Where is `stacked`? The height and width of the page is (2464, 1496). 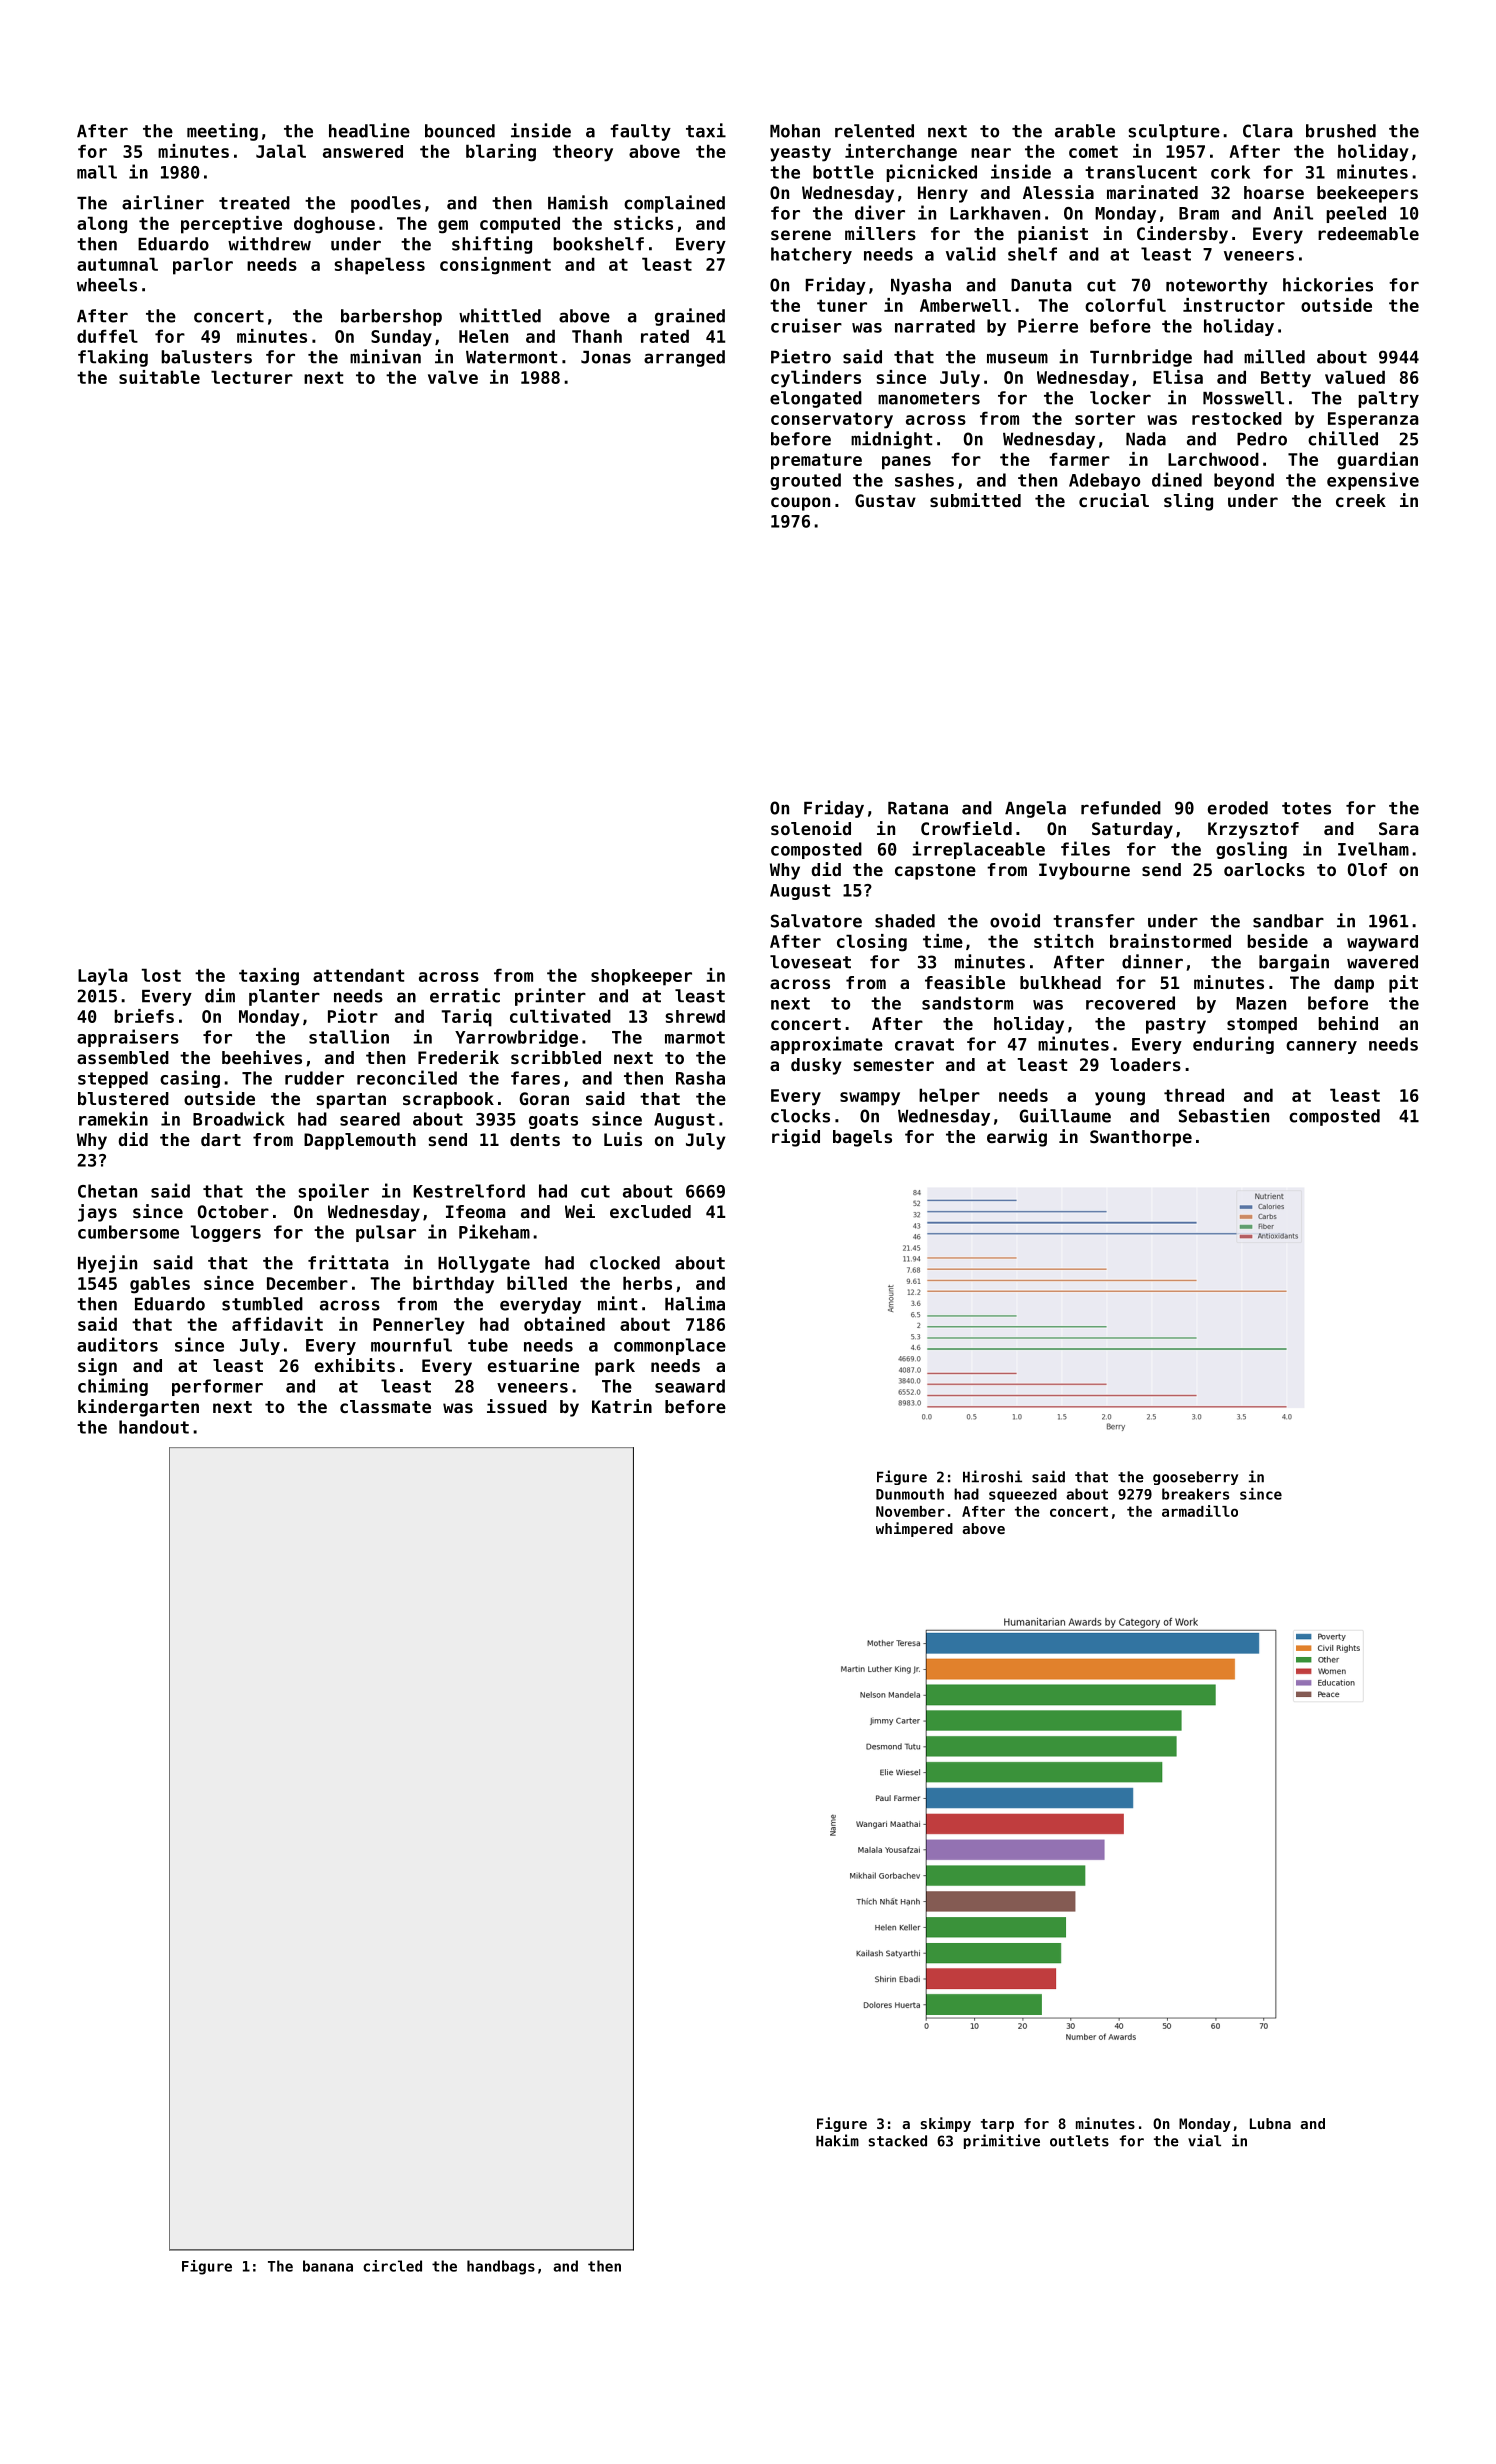 stacked is located at coordinates (898, 2141).
